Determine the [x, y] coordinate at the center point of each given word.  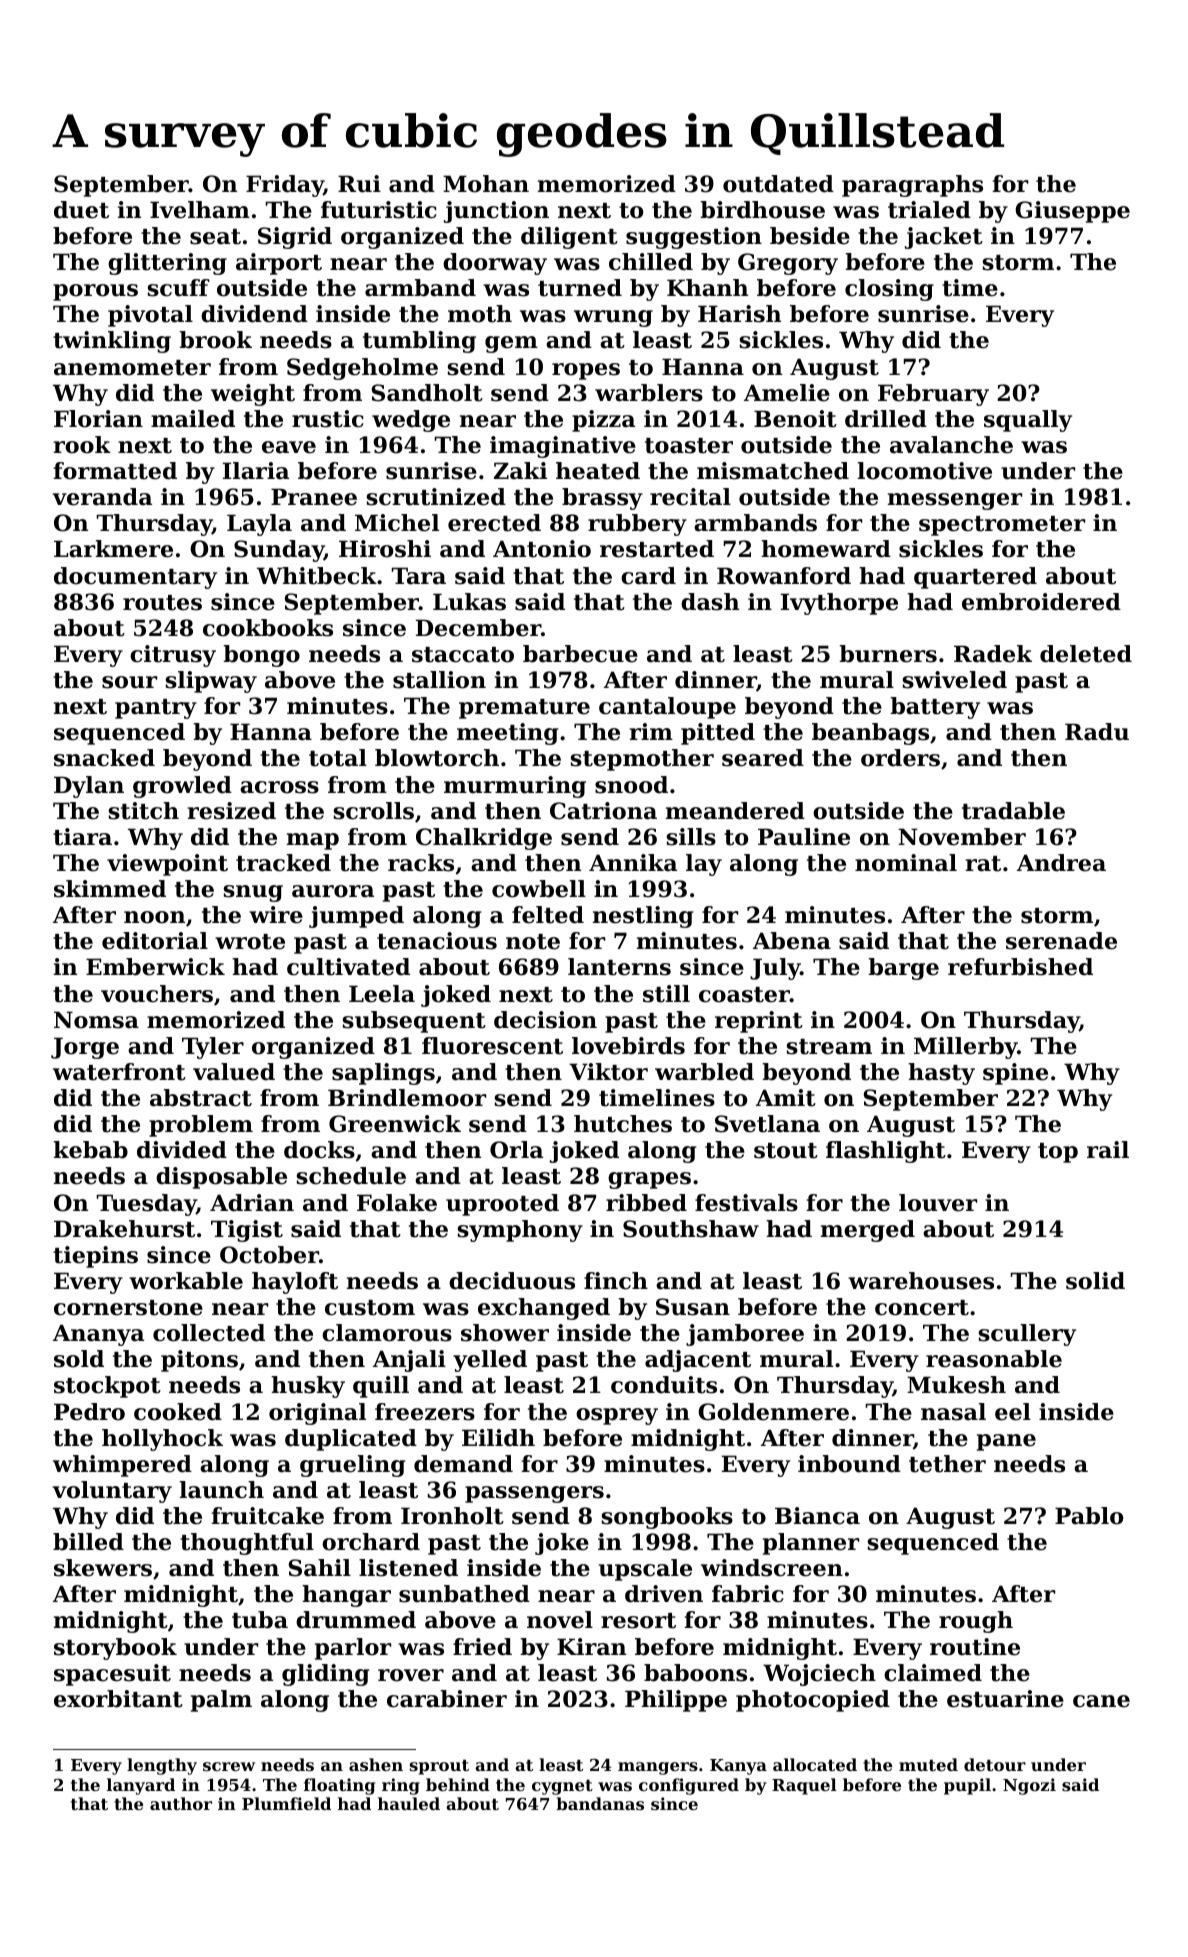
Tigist [247, 1231]
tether [947, 1464]
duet [81, 210]
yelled [490, 1361]
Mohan [486, 184]
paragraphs [912, 186]
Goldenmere [773, 1412]
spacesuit [112, 1675]
